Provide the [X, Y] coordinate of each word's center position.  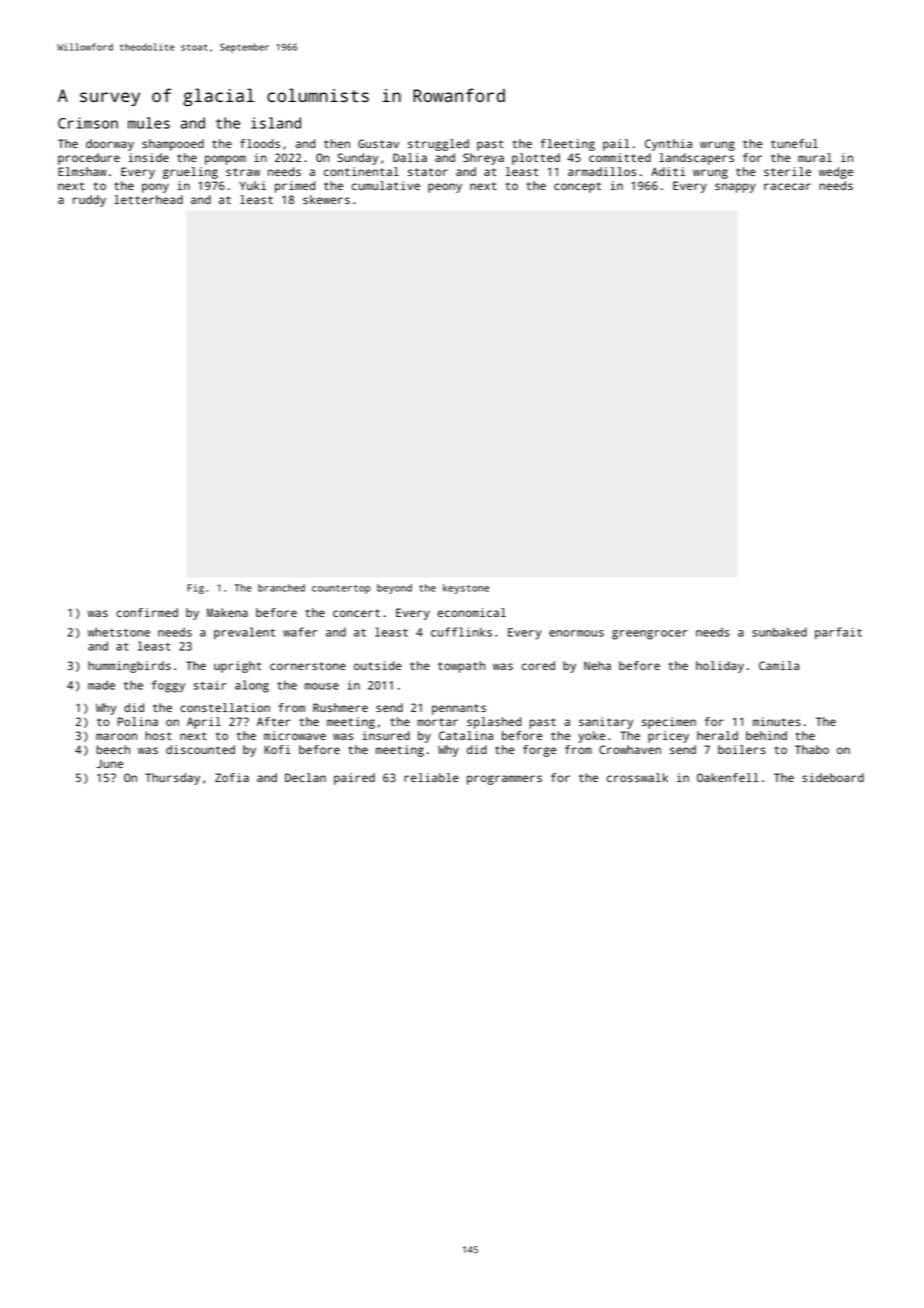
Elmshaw [82, 171]
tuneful [794, 143]
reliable [431, 777]
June [110, 764]
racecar [787, 186]
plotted [536, 159]
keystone [466, 589]
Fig [195, 589]
